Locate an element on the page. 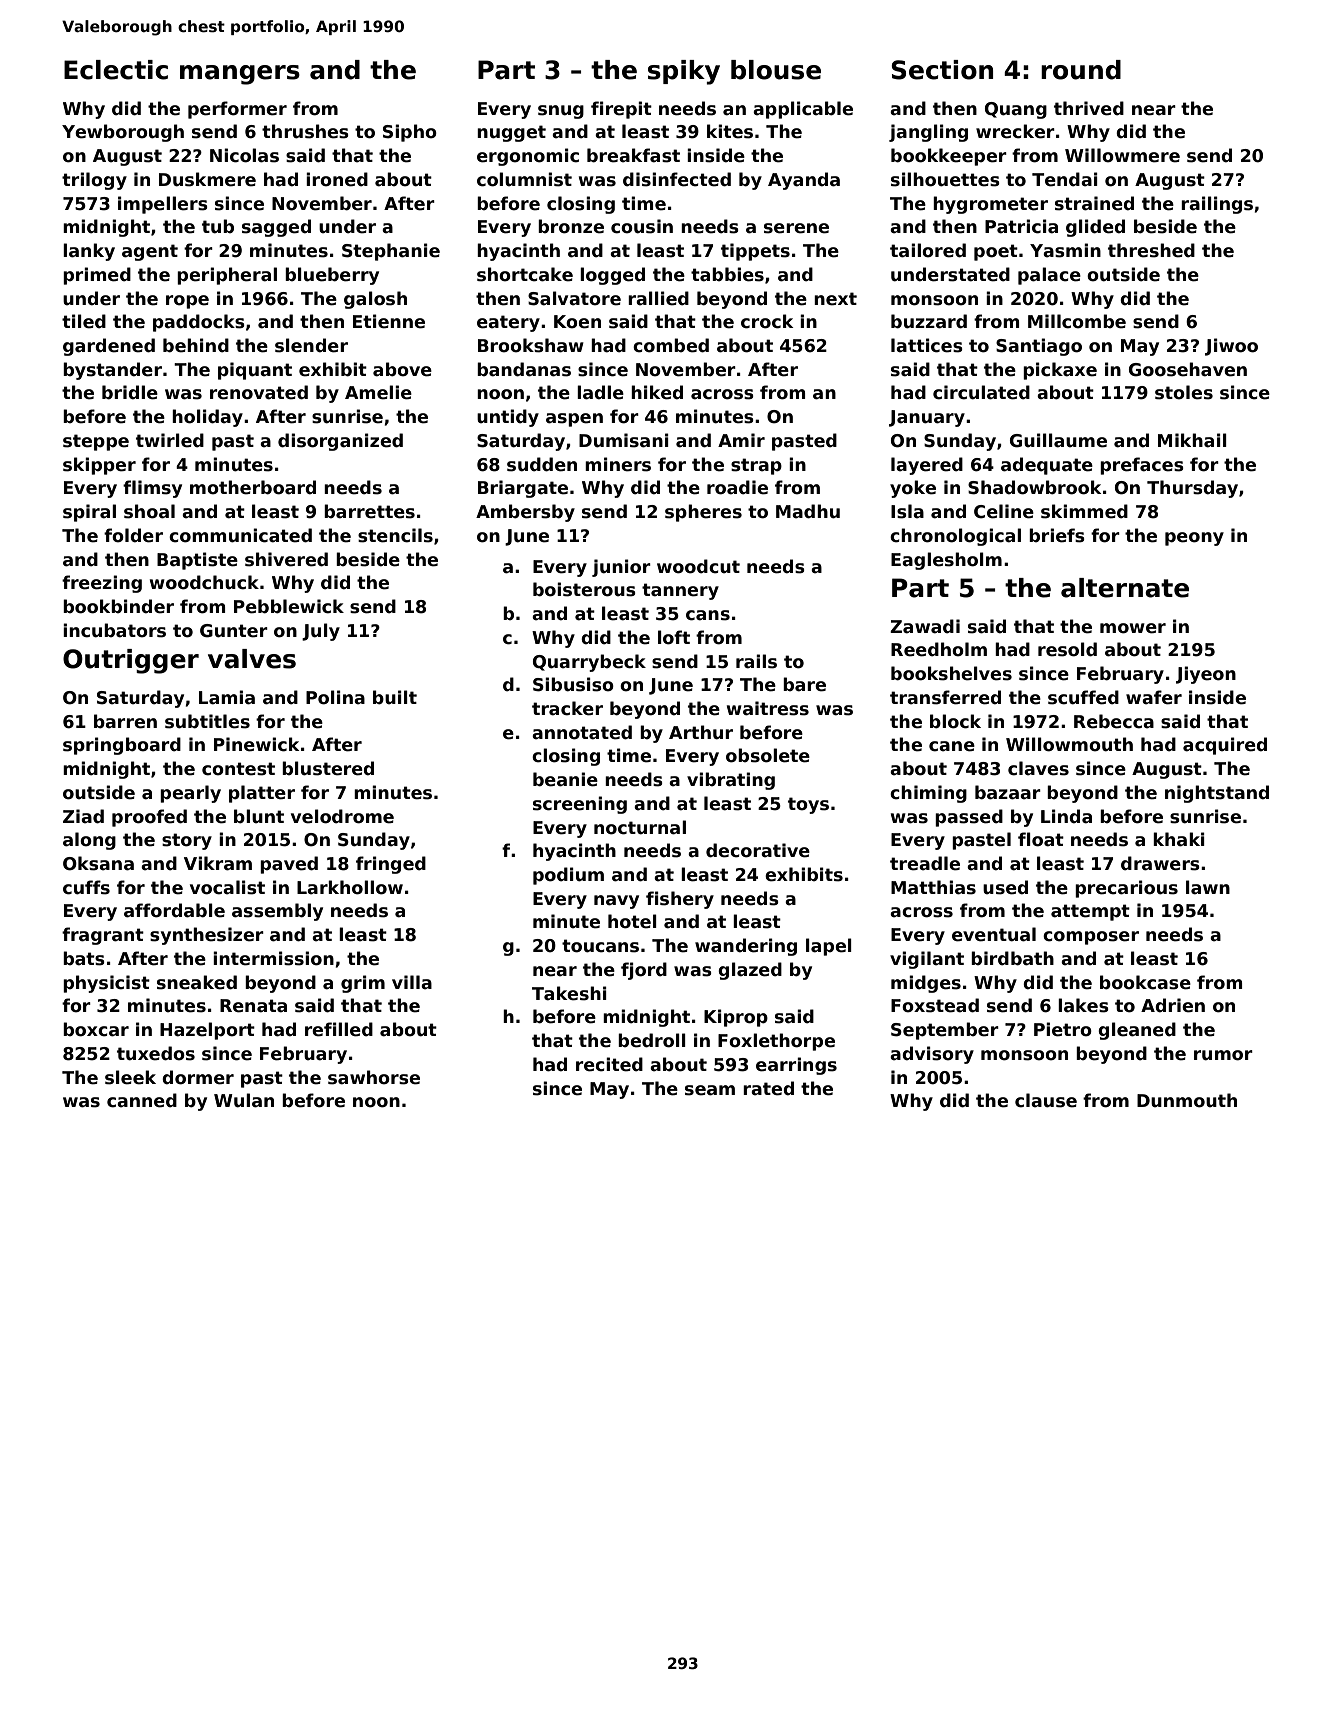 Image resolution: width=1334 pixels, height=1727 pixels. wrecker is located at coordinates (1015, 131).
